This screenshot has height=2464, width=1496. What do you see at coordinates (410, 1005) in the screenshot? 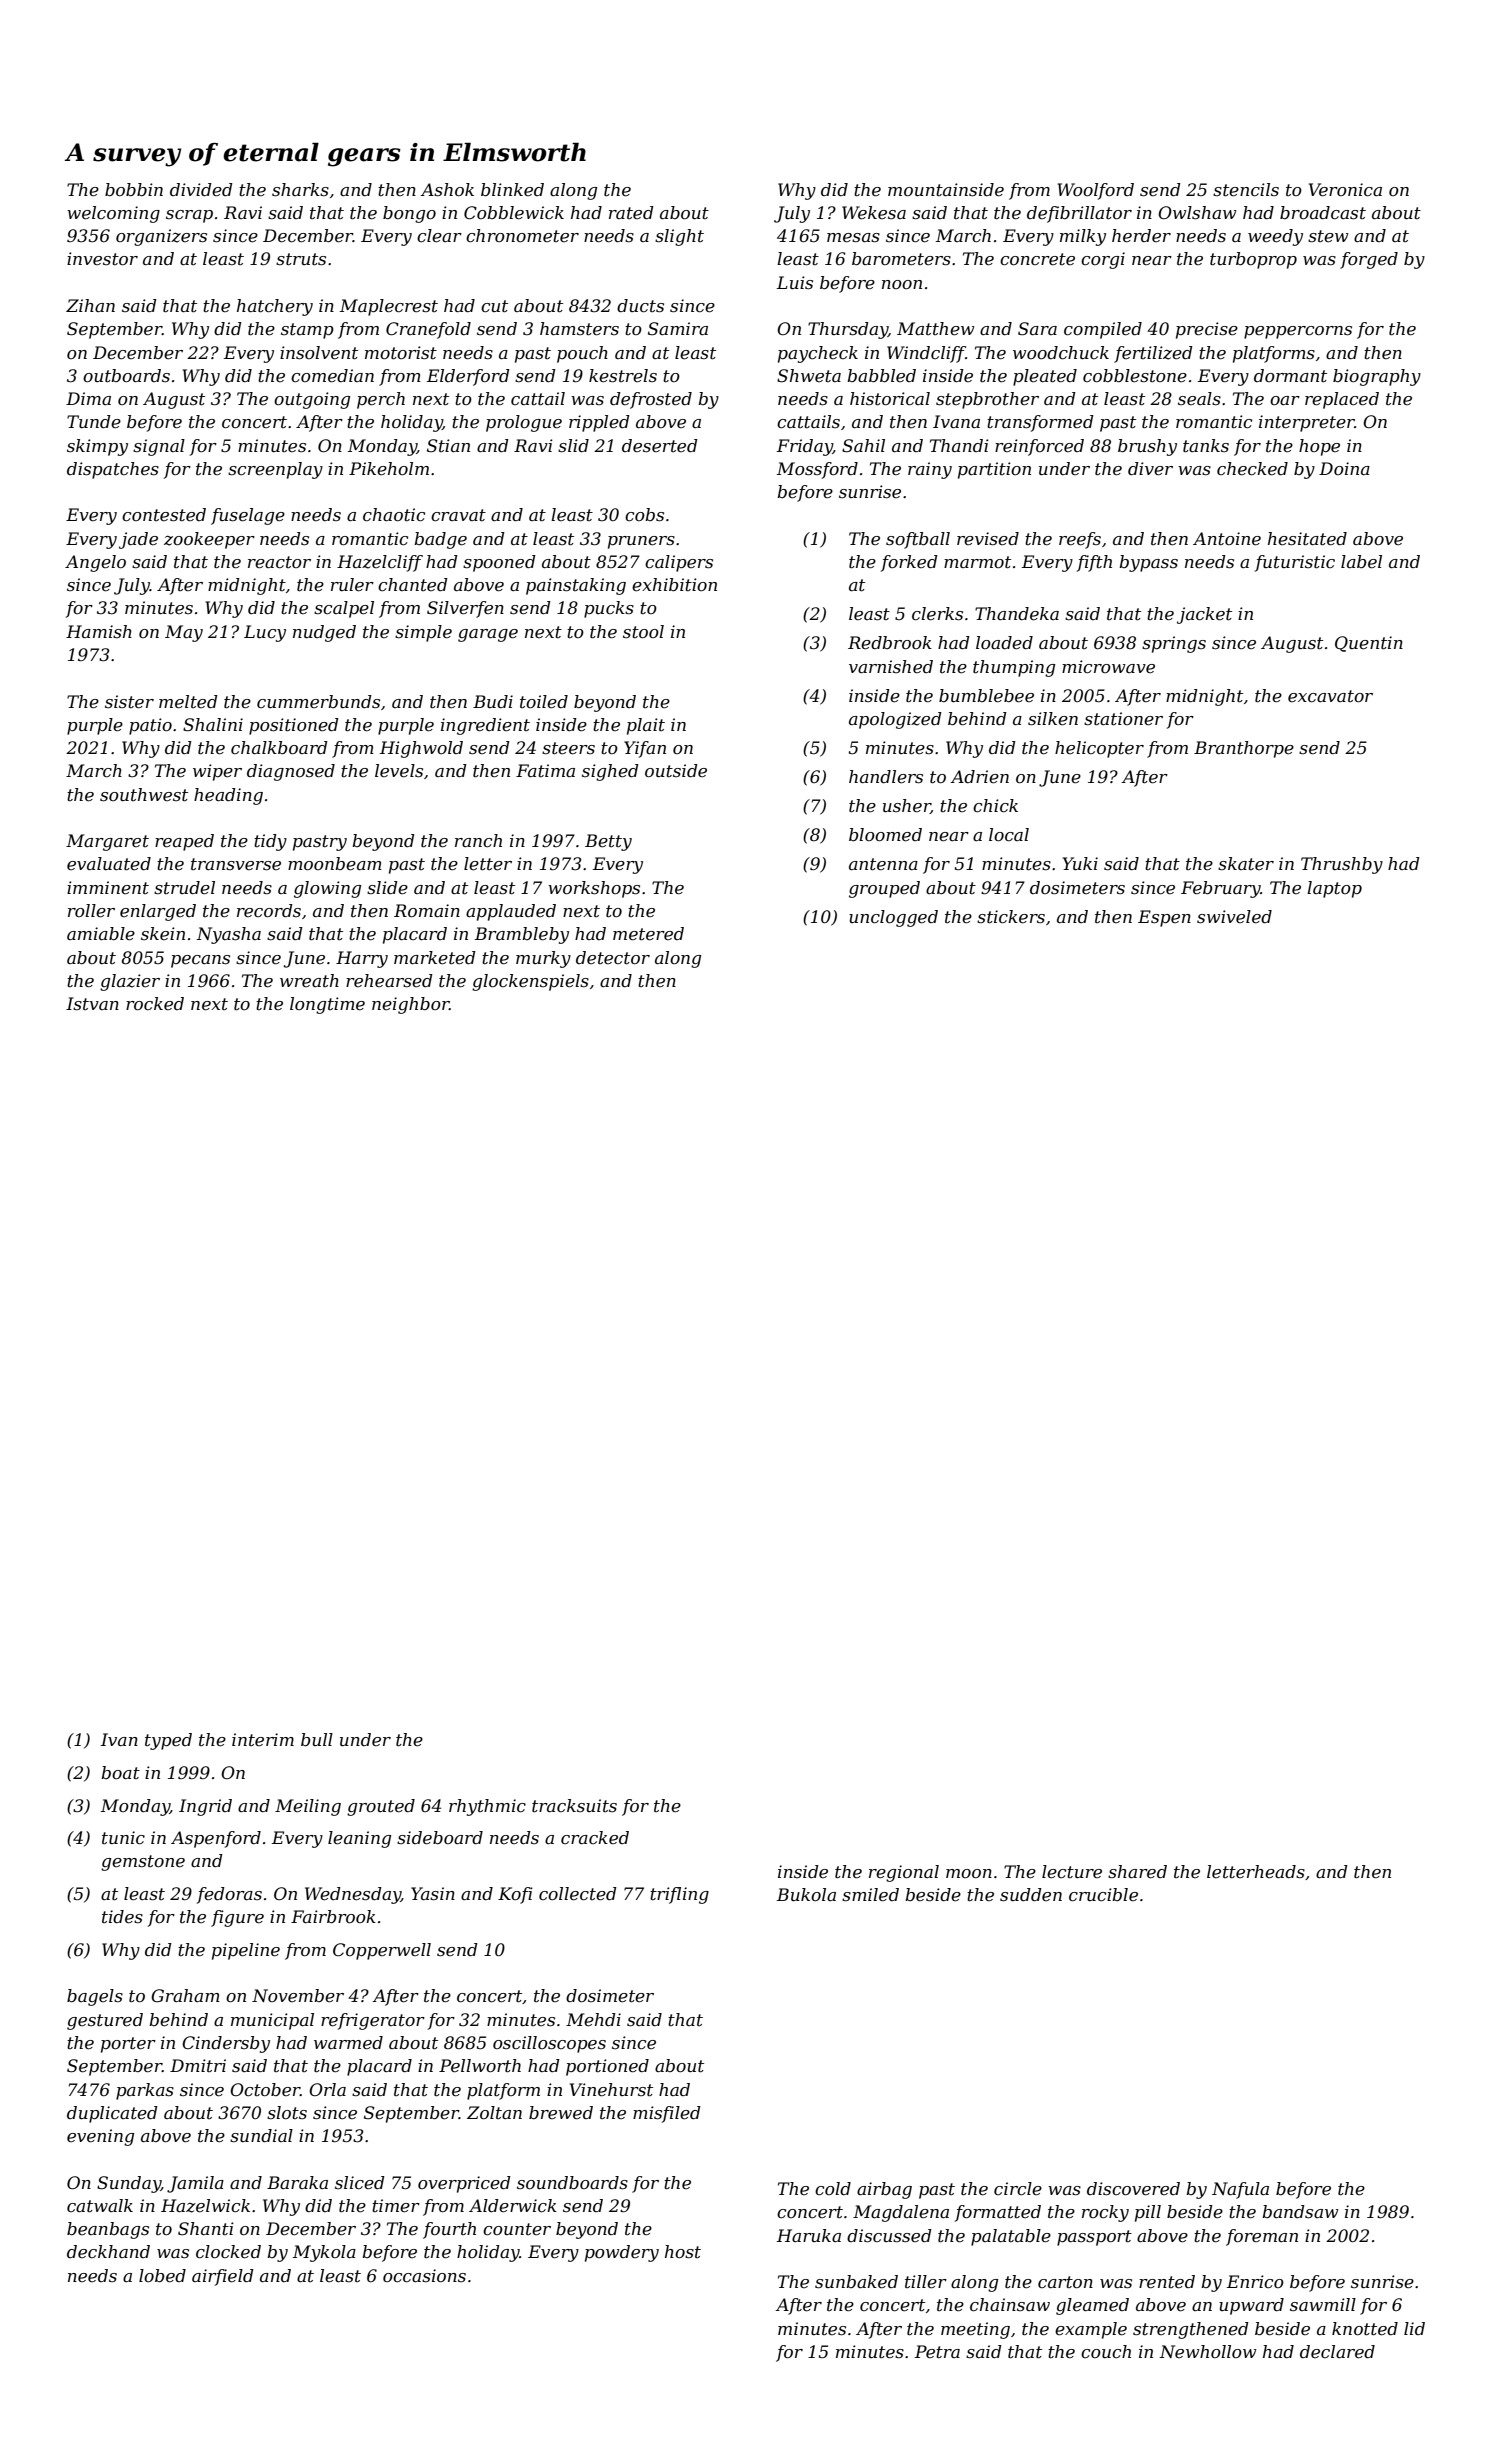
I see `neighbor` at bounding box center [410, 1005].
